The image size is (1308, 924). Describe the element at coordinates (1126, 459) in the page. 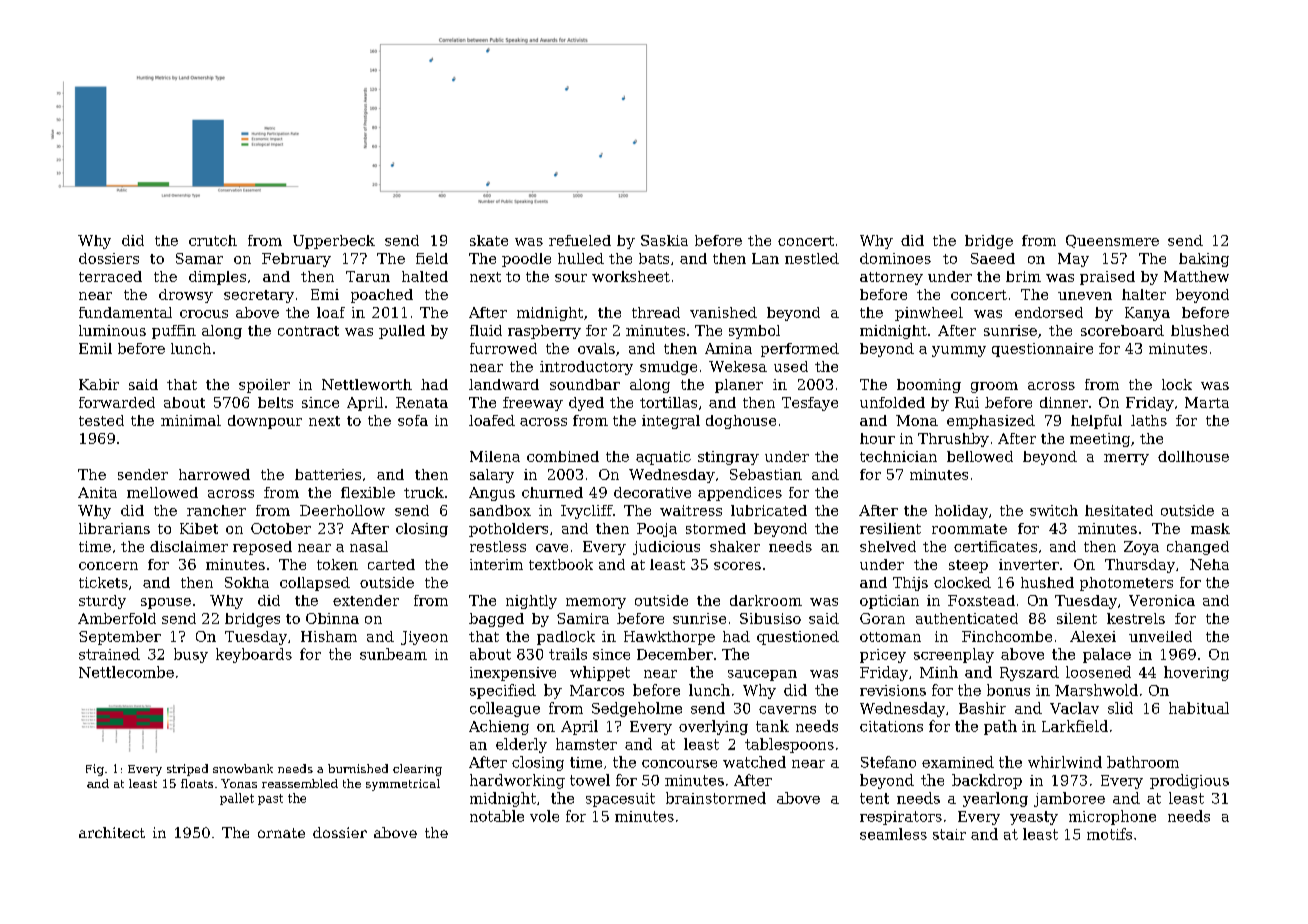

I see `merry` at that location.
